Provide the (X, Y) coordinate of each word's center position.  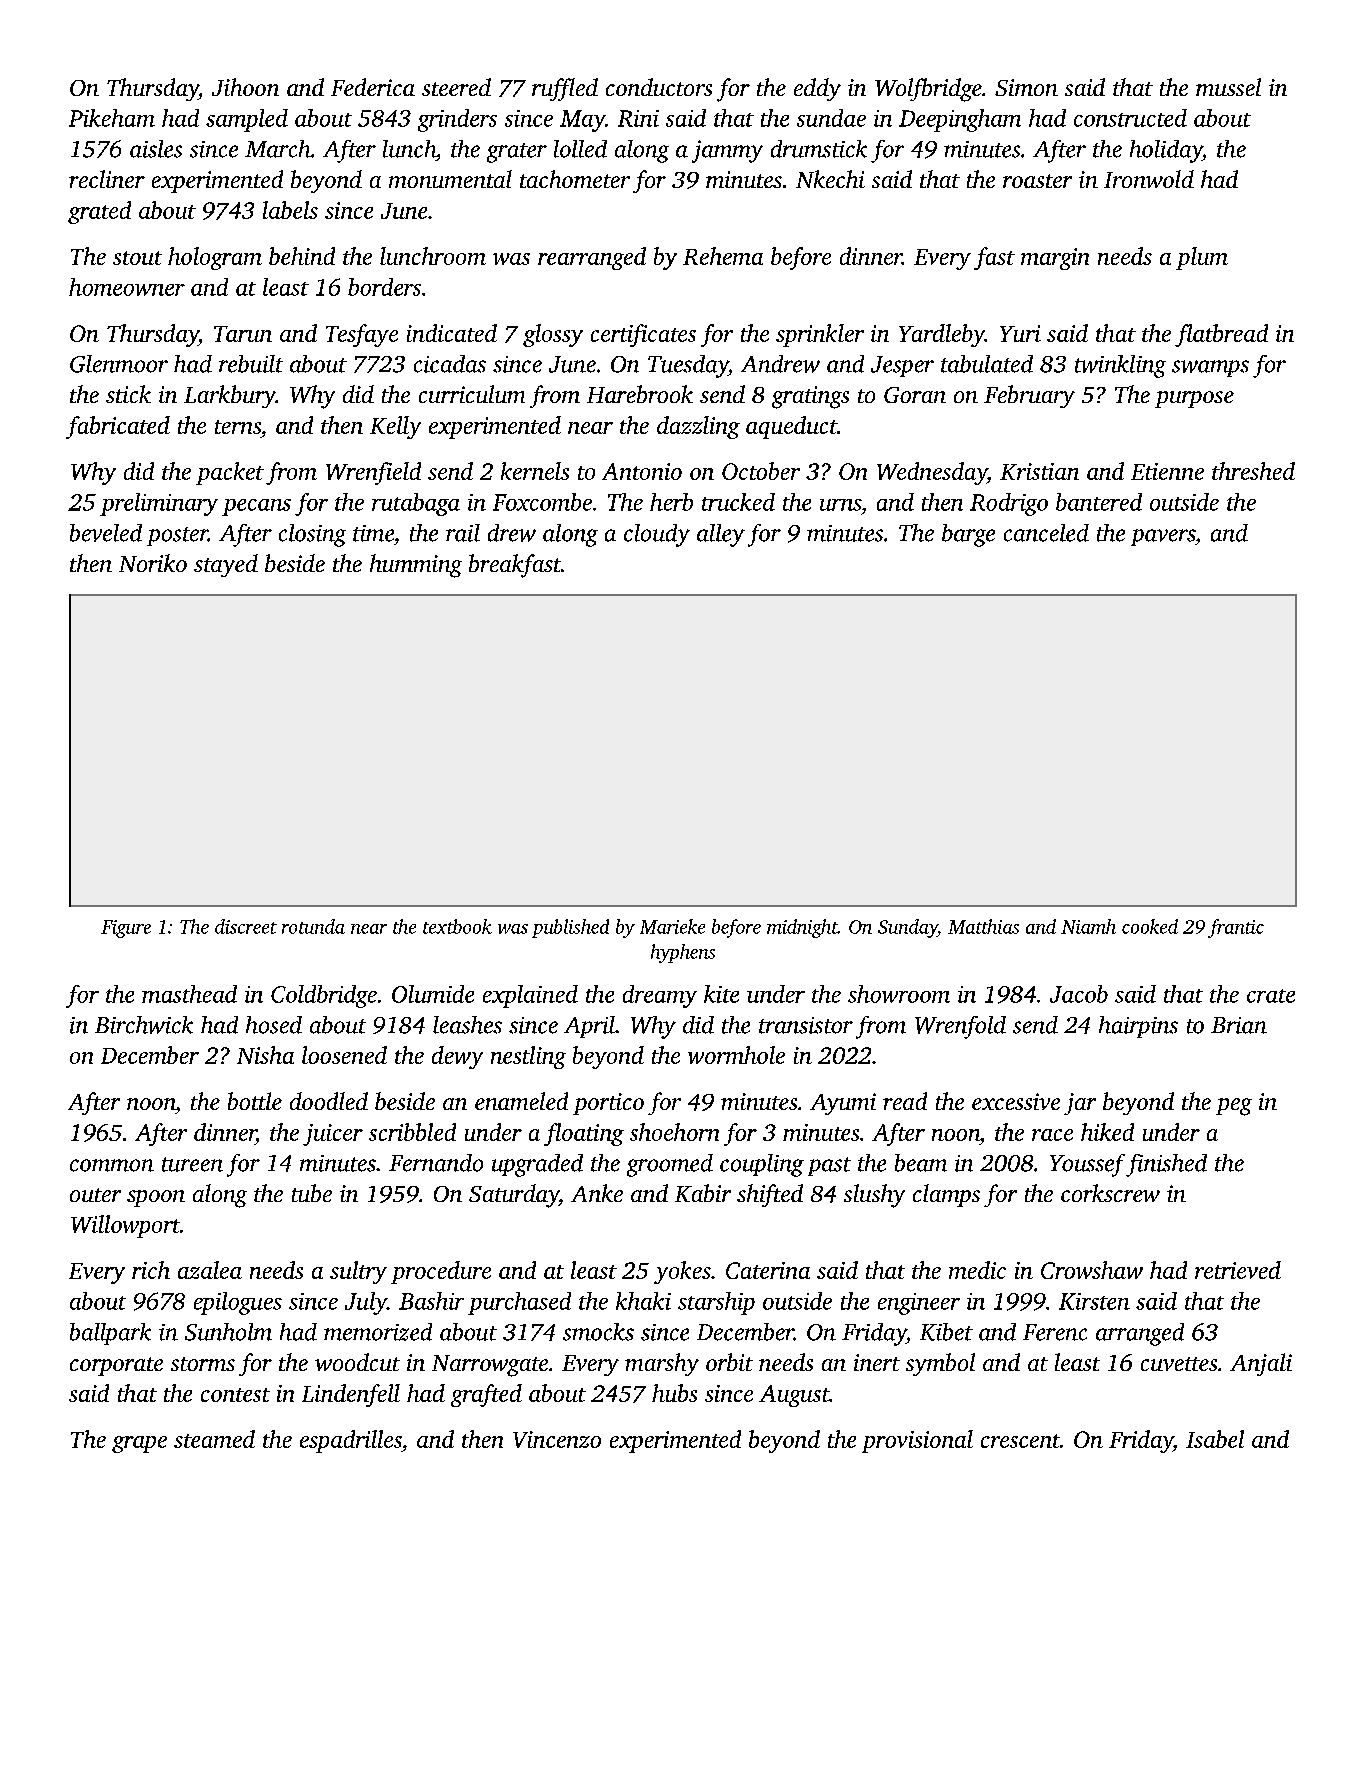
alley (721, 535)
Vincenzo (557, 1439)
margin (1055, 259)
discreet (246, 926)
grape (139, 1444)
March (278, 149)
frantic (1236, 928)
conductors (659, 87)
